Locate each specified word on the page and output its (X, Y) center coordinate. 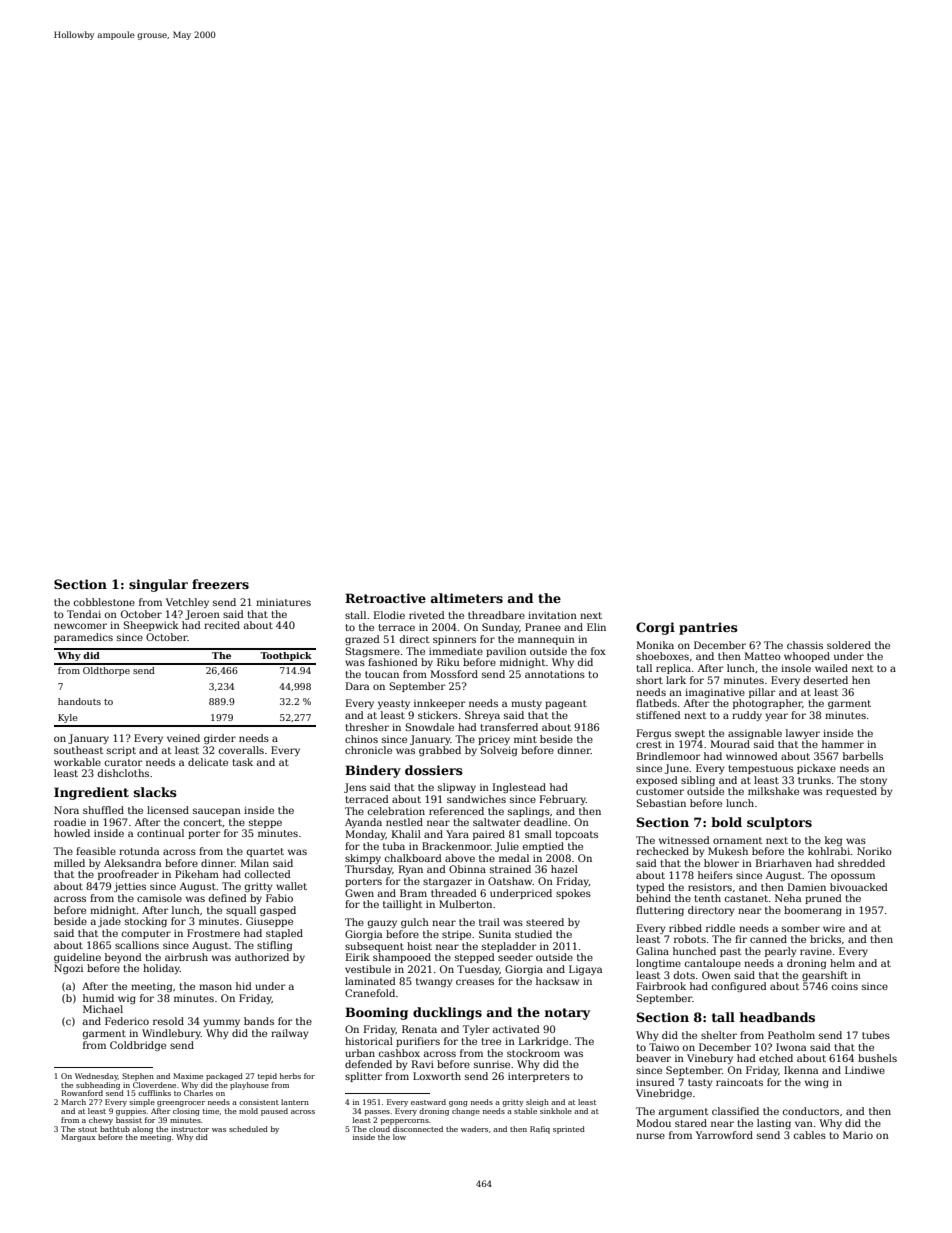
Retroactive (385, 598)
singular (158, 585)
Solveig (499, 751)
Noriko (874, 851)
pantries (708, 628)
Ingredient (91, 793)
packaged (224, 1077)
